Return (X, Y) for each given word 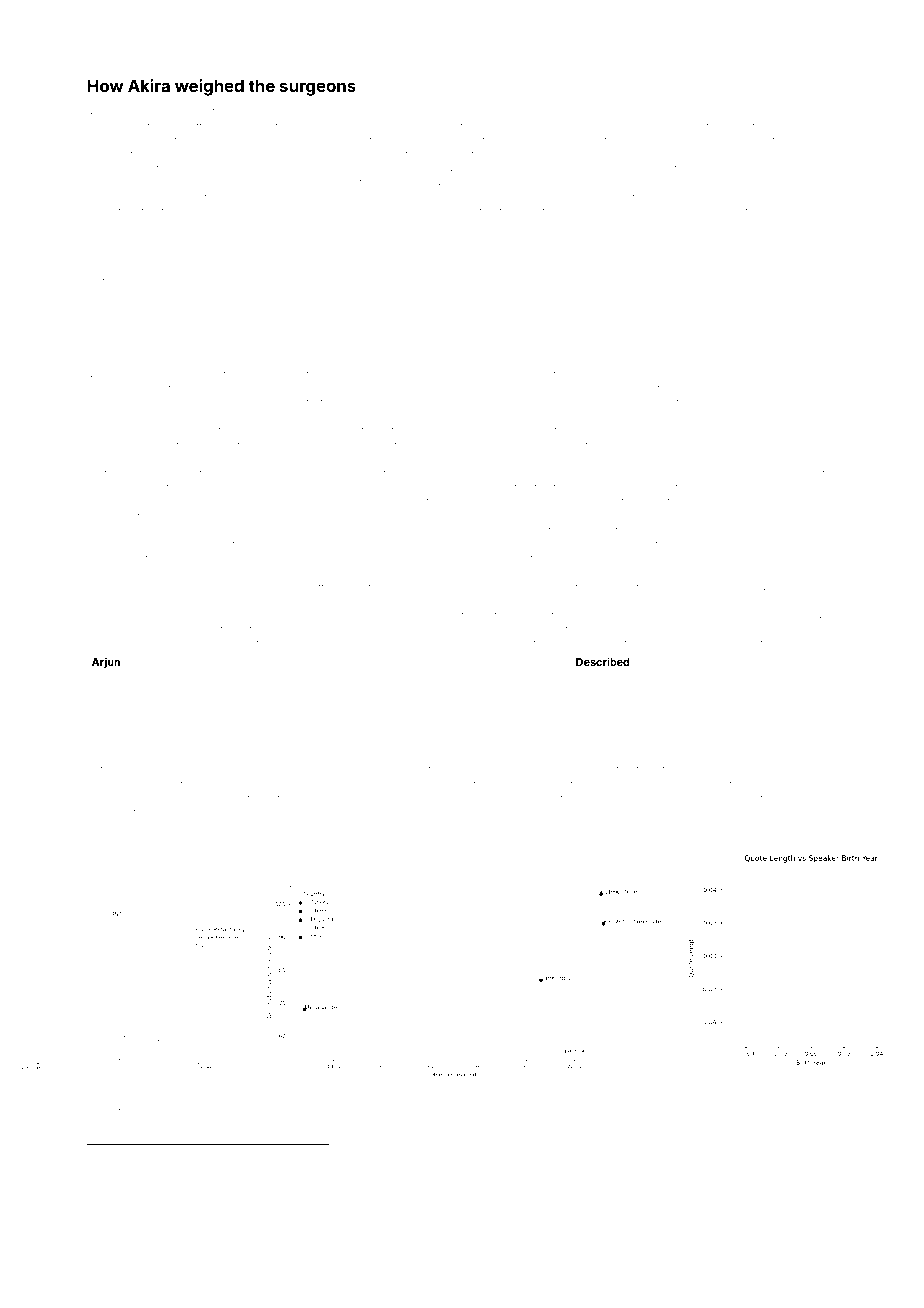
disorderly (534, 390)
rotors (785, 588)
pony (132, 311)
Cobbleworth (408, 1189)
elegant (722, 297)
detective (323, 616)
